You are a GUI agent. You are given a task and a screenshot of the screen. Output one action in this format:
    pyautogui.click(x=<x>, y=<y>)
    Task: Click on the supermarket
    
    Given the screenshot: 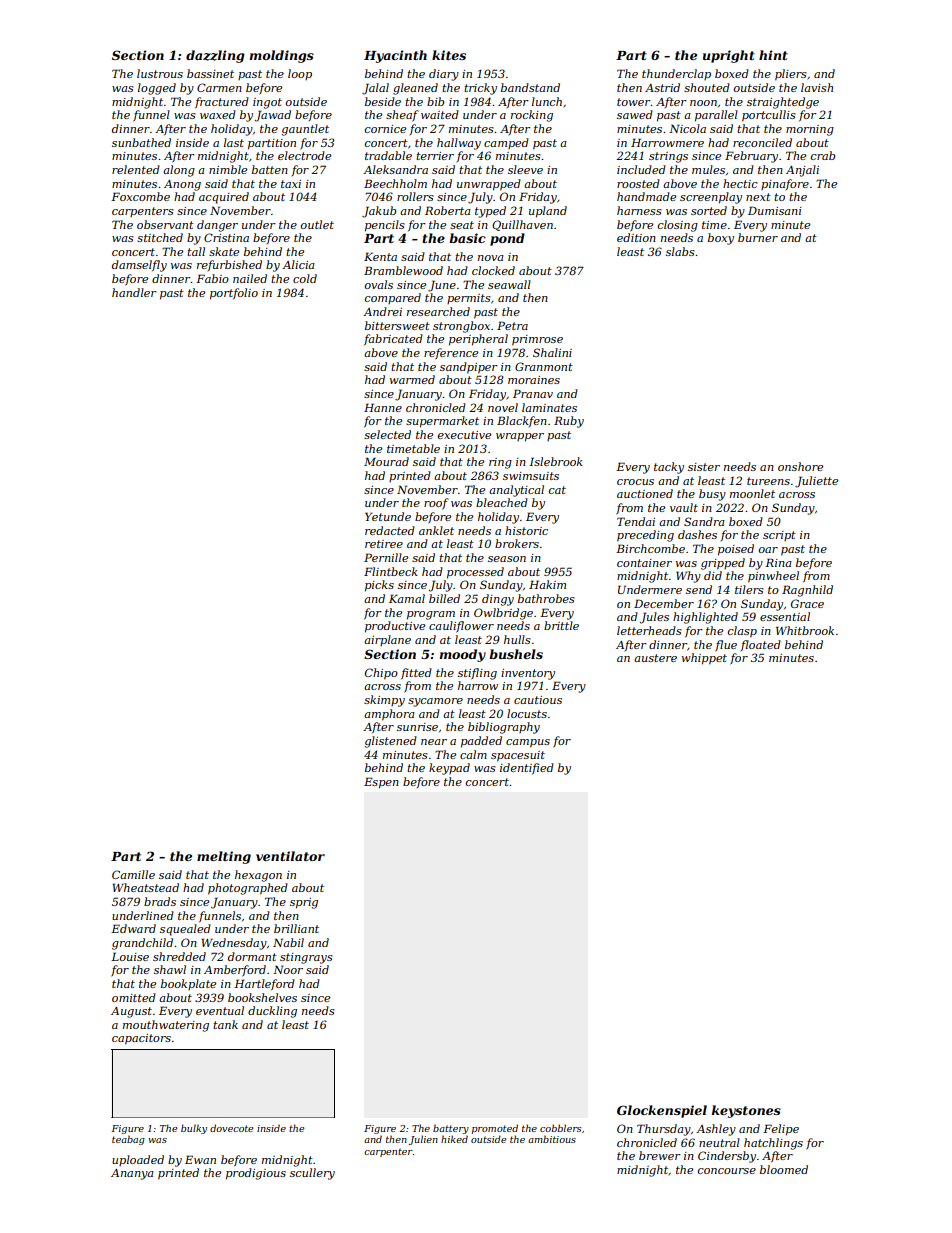 What is the action you would take?
    pyautogui.click(x=442, y=422)
